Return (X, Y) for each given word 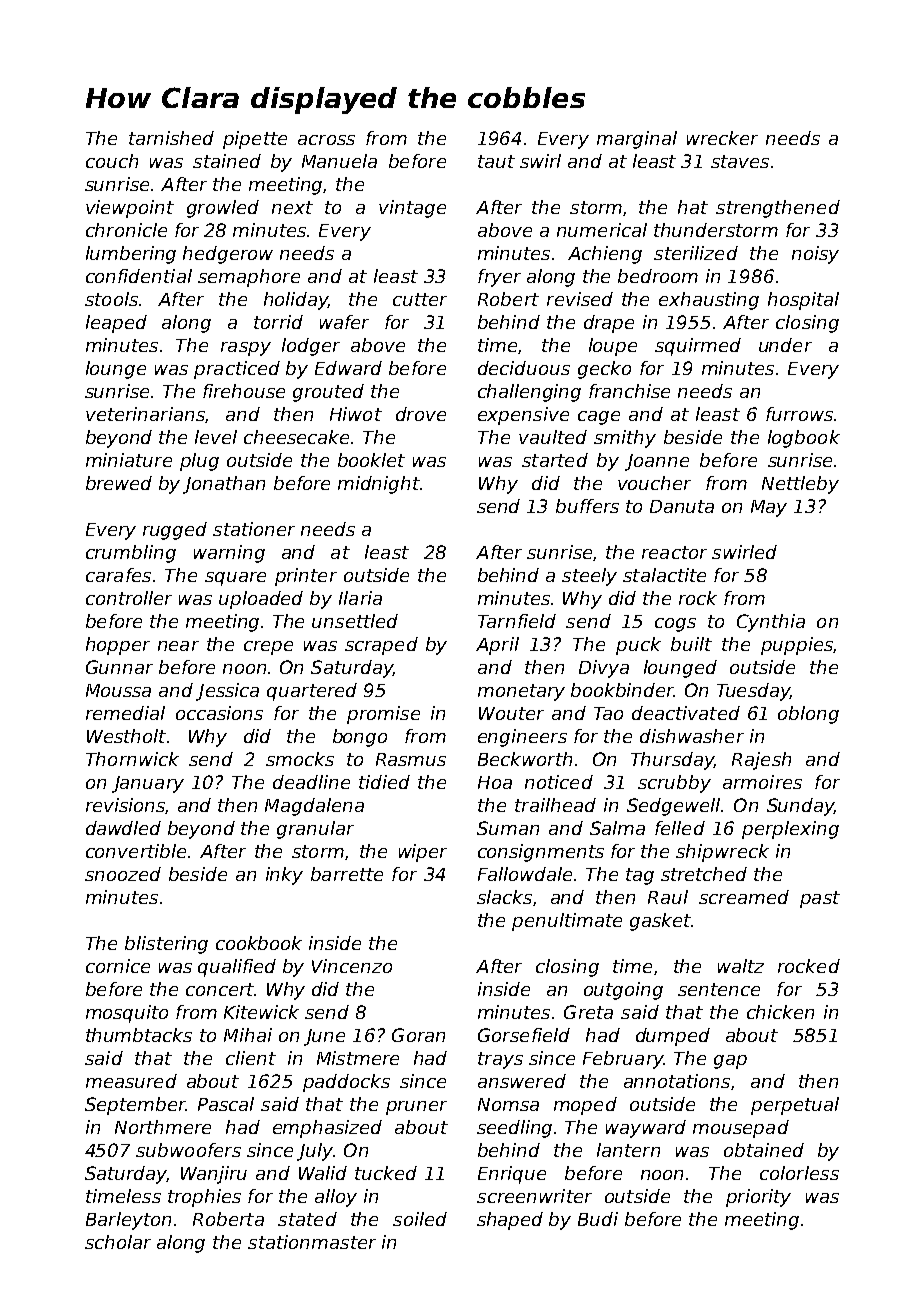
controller (129, 598)
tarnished (171, 138)
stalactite (664, 575)
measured (131, 1081)
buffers (587, 506)
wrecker (722, 138)
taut (496, 161)
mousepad (741, 1129)
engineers (522, 738)
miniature (129, 460)
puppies (797, 646)
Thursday (672, 761)
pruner (416, 1108)
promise (383, 715)
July (315, 1152)
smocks (300, 759)
